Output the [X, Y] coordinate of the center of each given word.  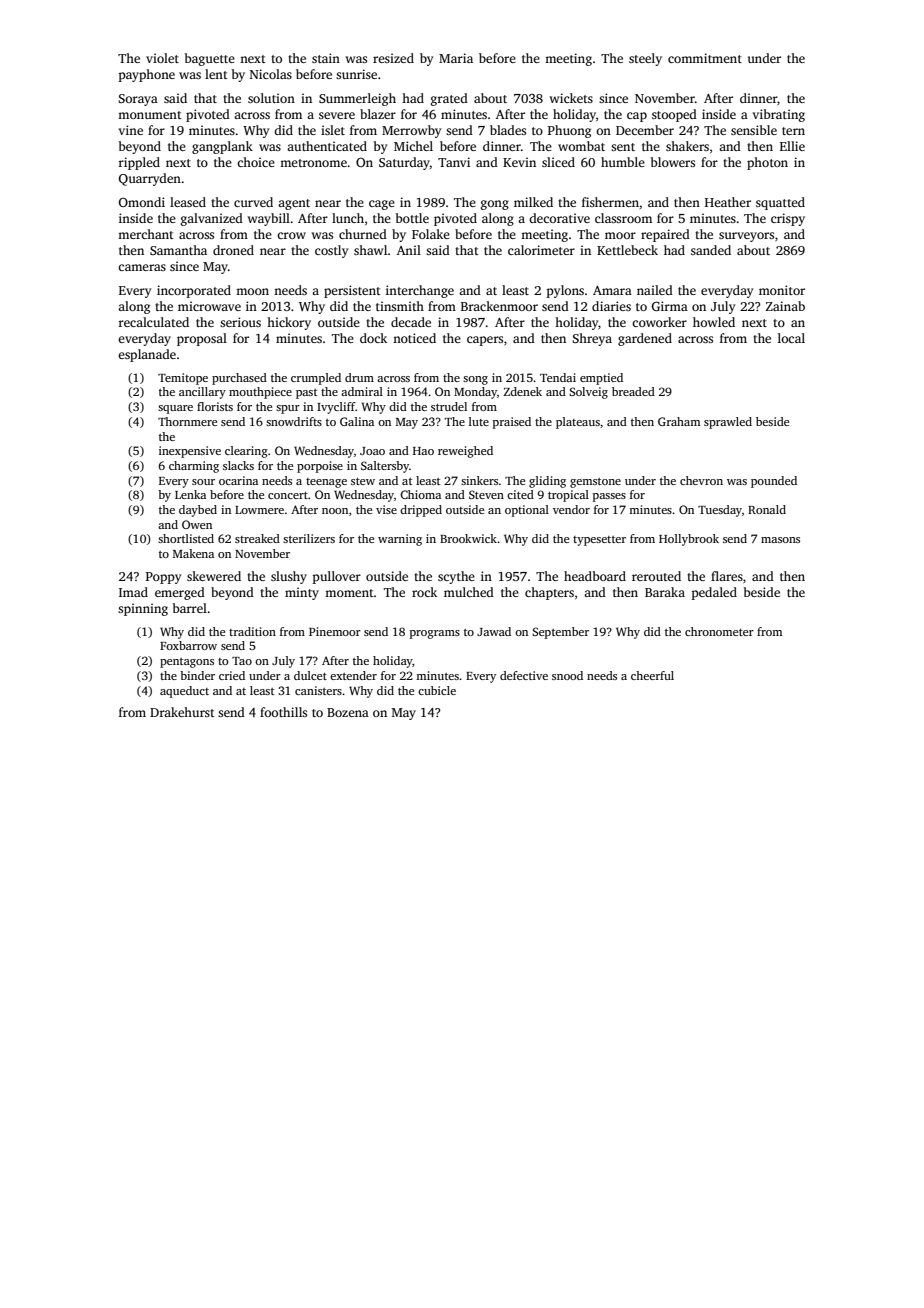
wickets [571, 98]
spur [288, 409]
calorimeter [541, 250]
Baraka [665, 592]
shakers [687, 146]
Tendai [558, 377]
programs [435, 634]
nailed [655, 290]
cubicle [437, 690]
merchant [146, 234]
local [791, 338]
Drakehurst [182, 712]
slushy [289, 577]
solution [271, 98]
